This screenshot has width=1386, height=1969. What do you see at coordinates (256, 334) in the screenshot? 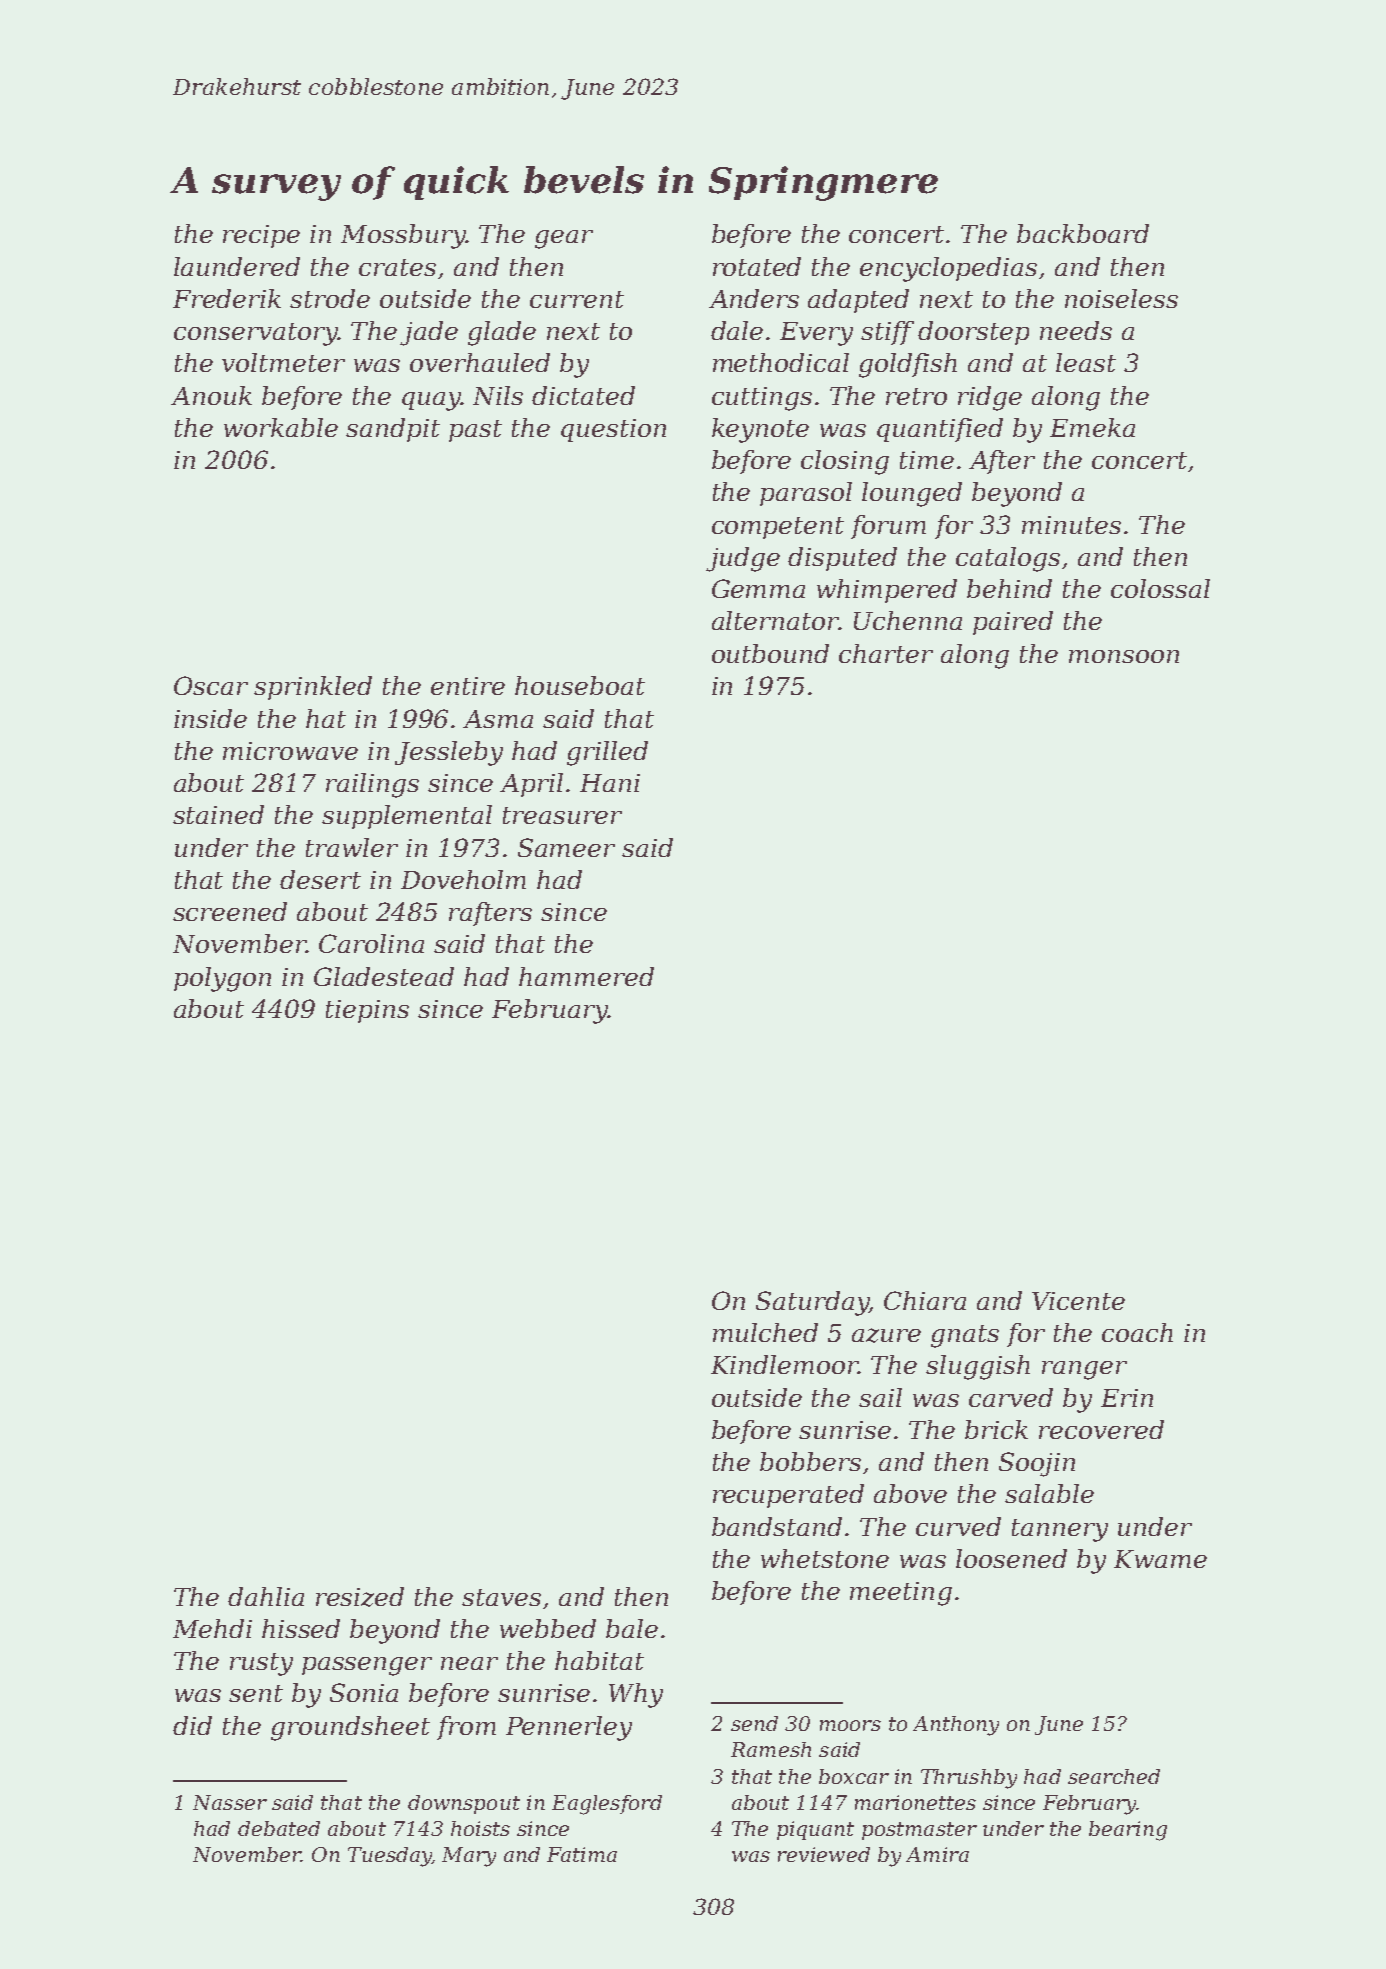
I see `conservatory` at bounding box center [256, 334].
